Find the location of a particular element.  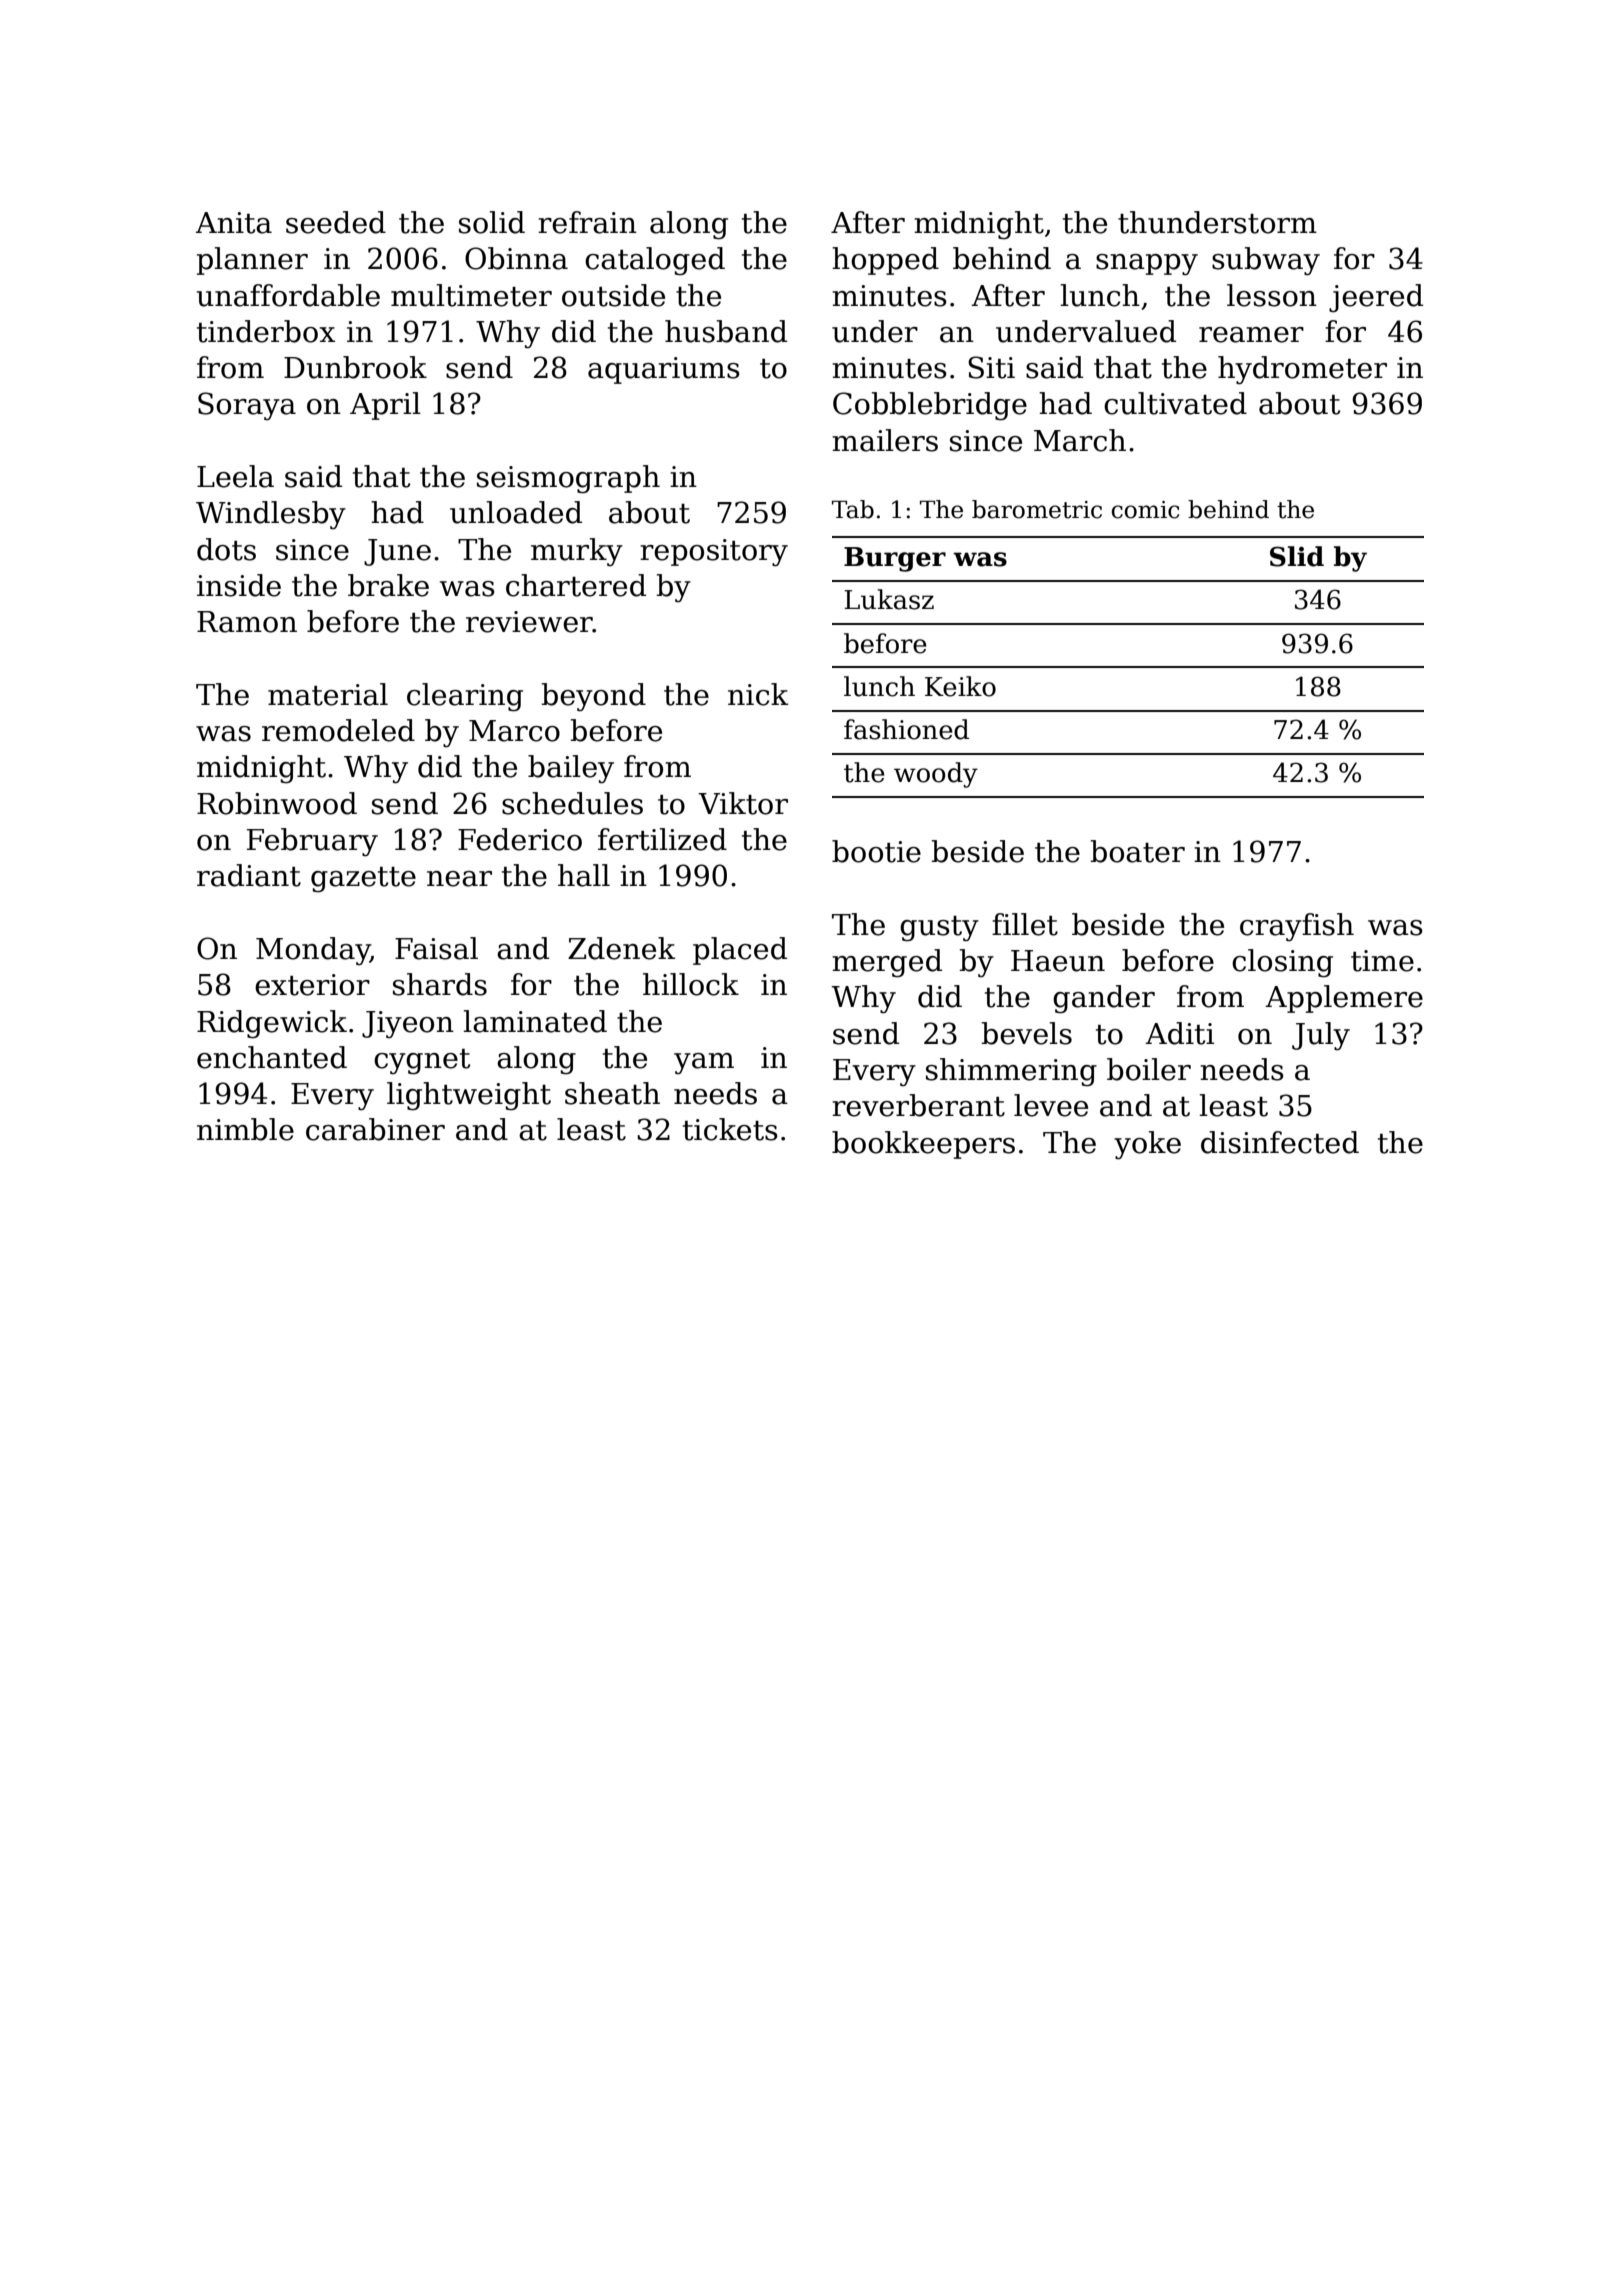

carabiner is located at coordinates (375, 1129).
